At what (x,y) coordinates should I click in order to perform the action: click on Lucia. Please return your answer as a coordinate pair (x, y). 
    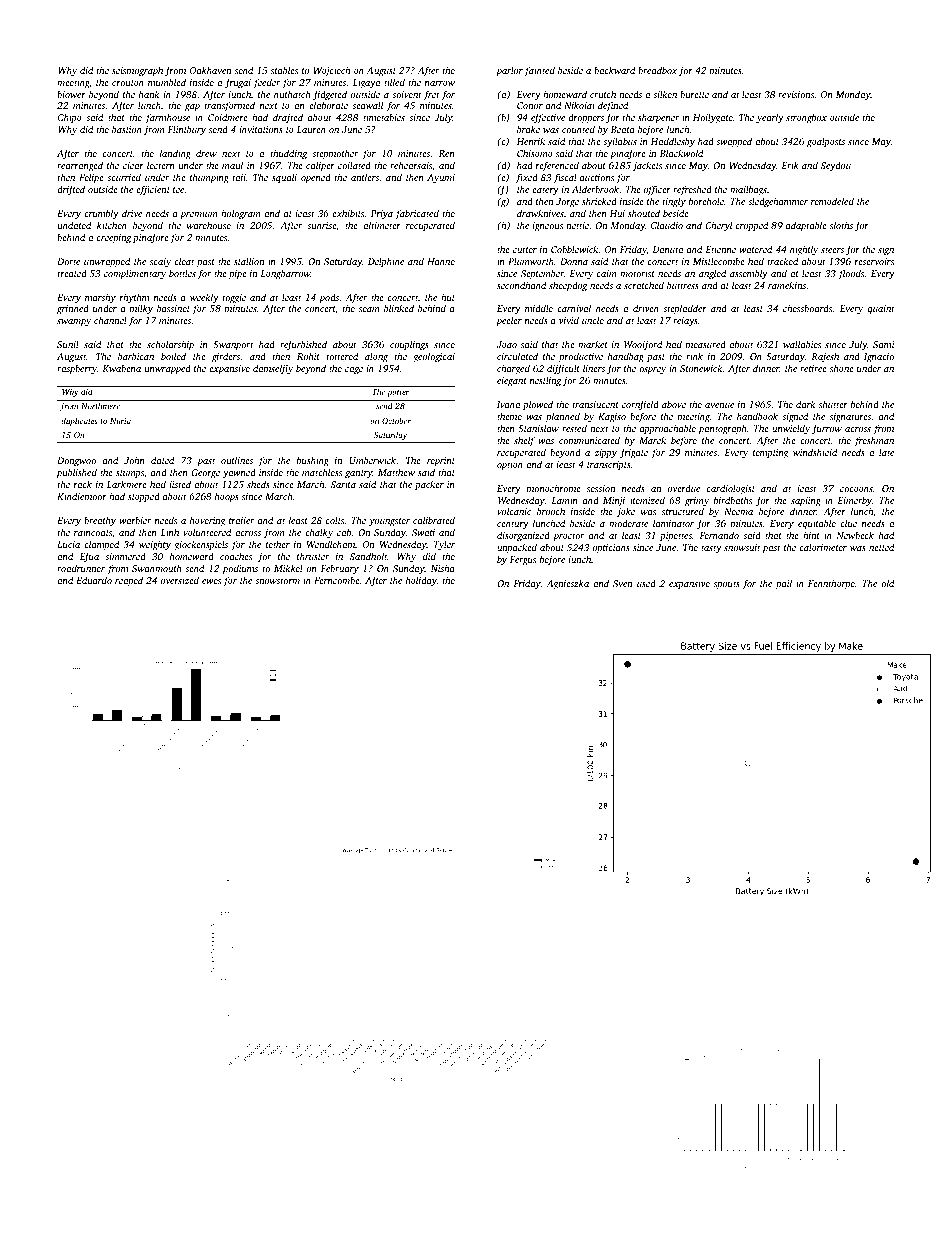
    Looking at the image, I should click on (68, 544).
